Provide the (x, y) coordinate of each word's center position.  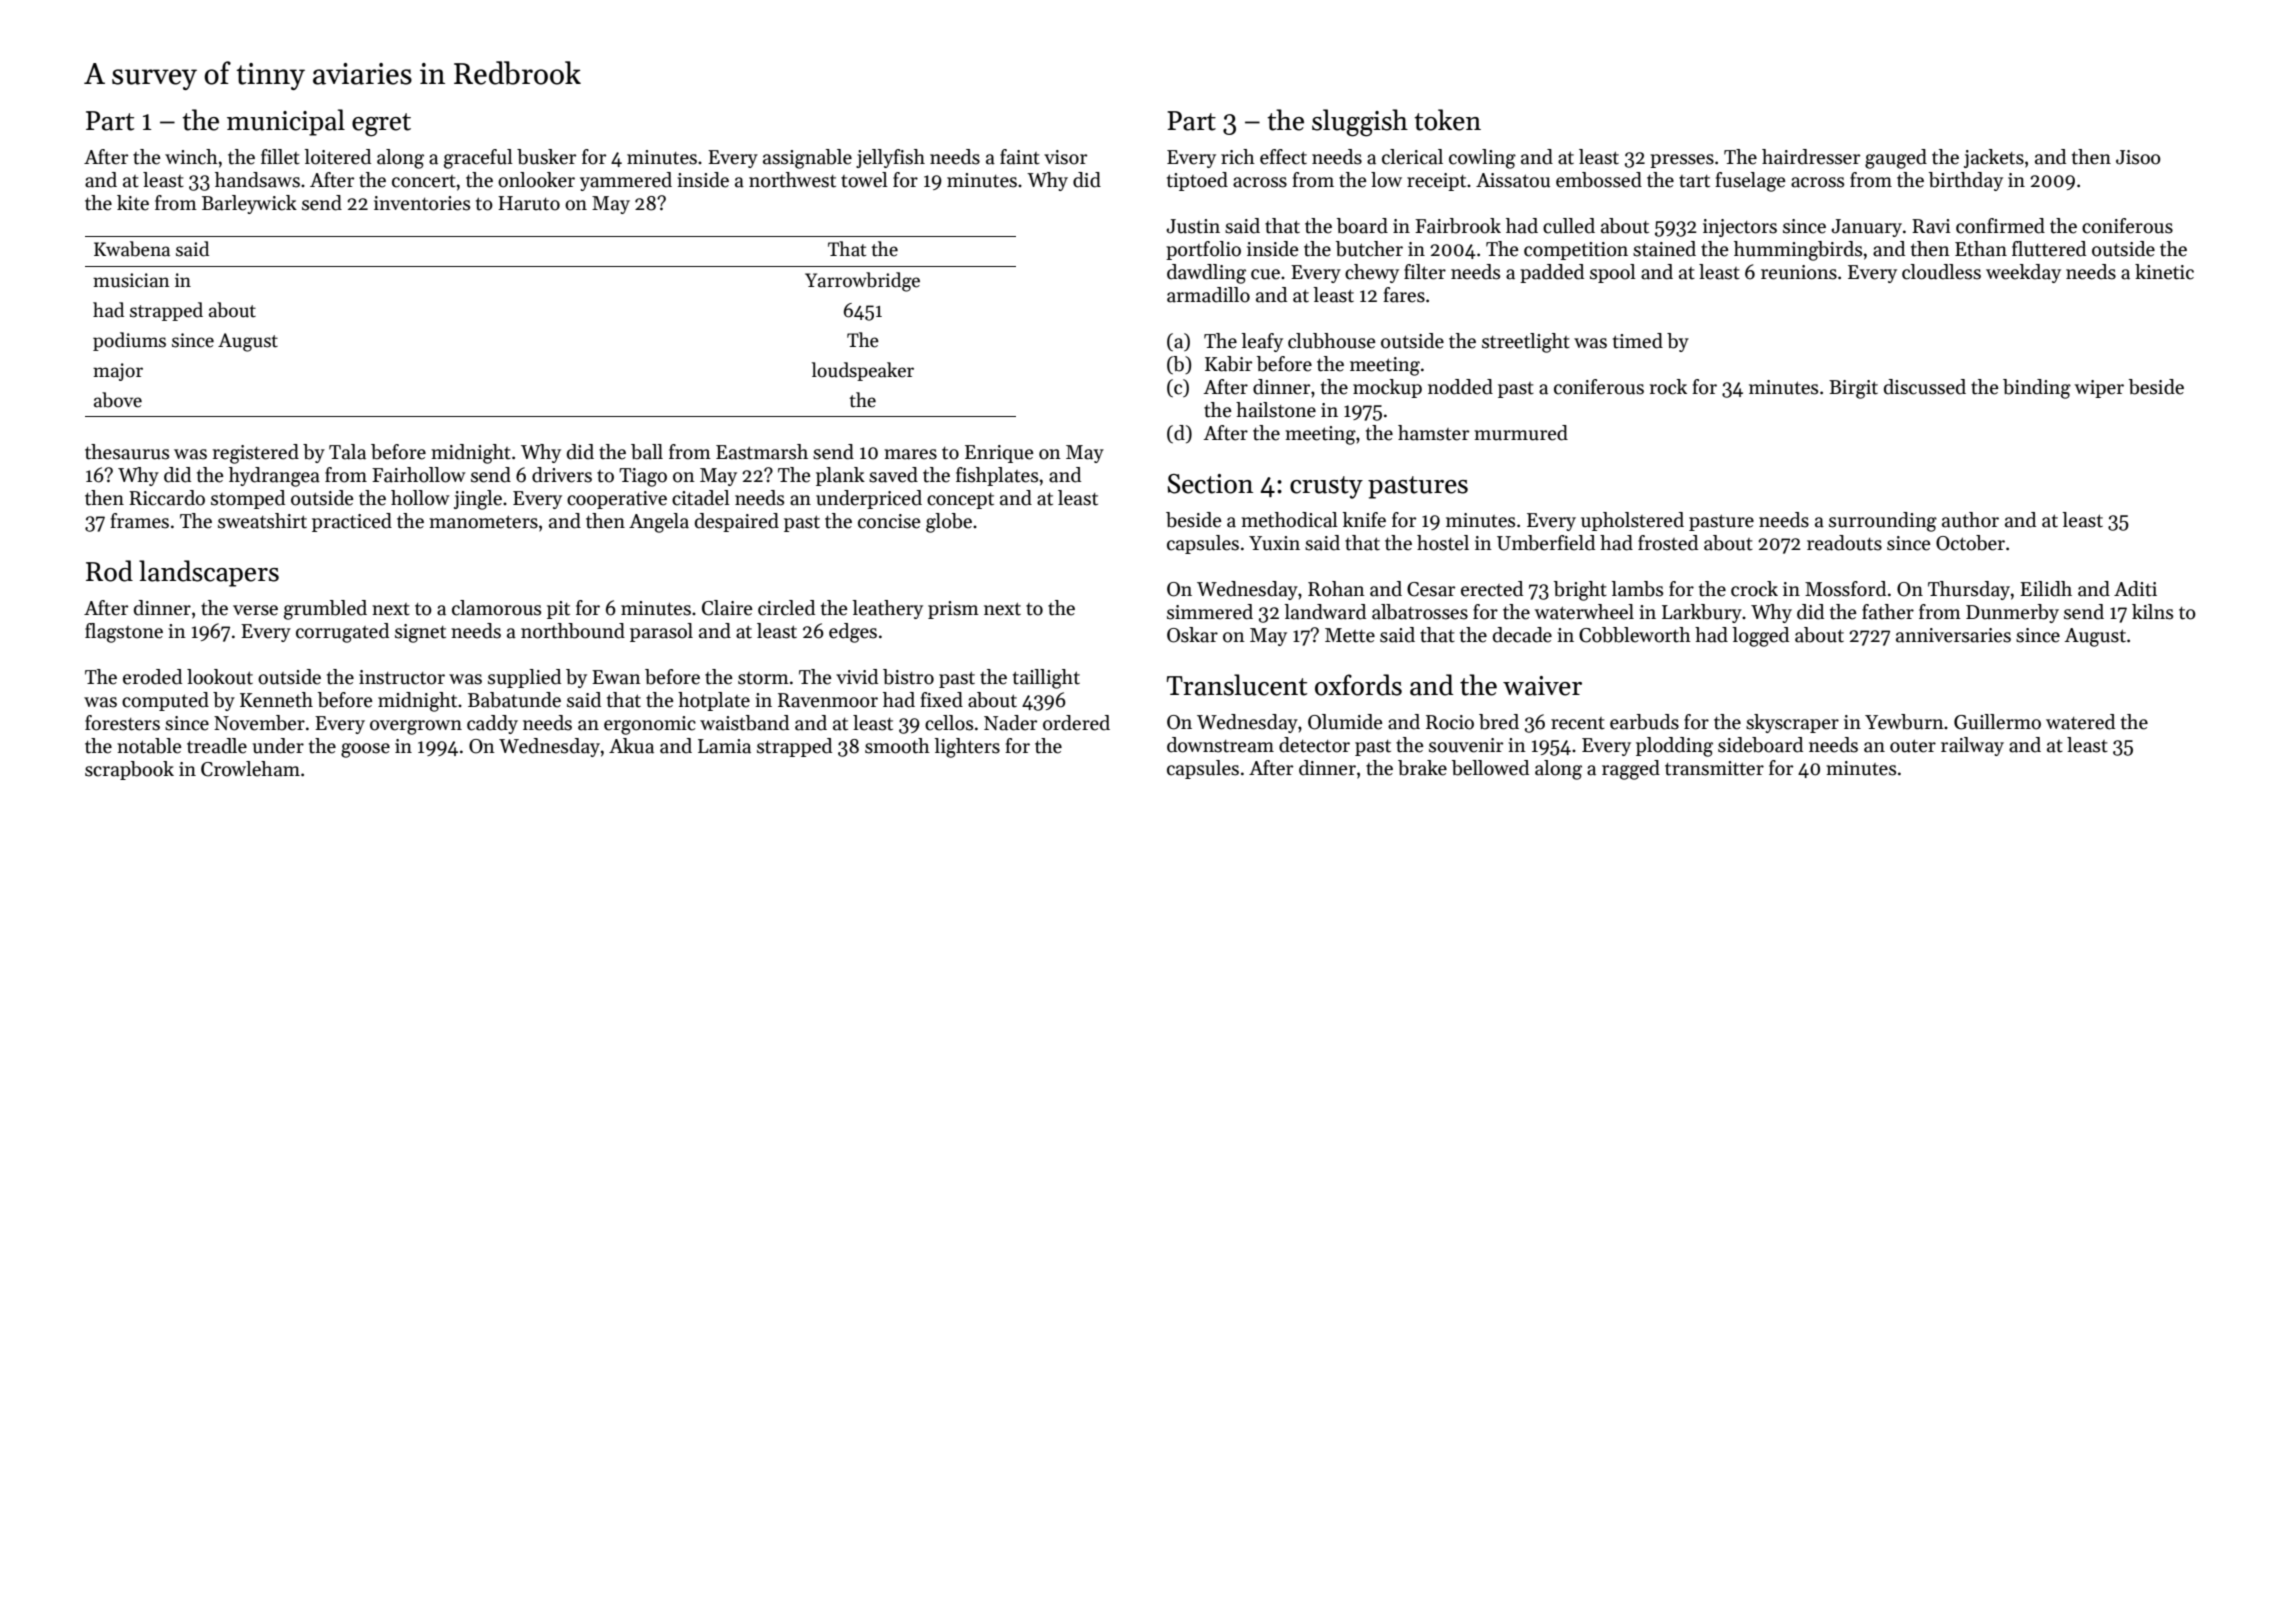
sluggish (1360, 123)
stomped (248, 499)
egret (381, 125)
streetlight (1526, 343)
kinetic (2164, 272)
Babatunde (514, 700)
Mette (1350, 635)
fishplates (997, 476)
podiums (129, 341)
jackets (1994, 158)
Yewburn (1904, 722)
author (1970, 520)
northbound (573, 631)
